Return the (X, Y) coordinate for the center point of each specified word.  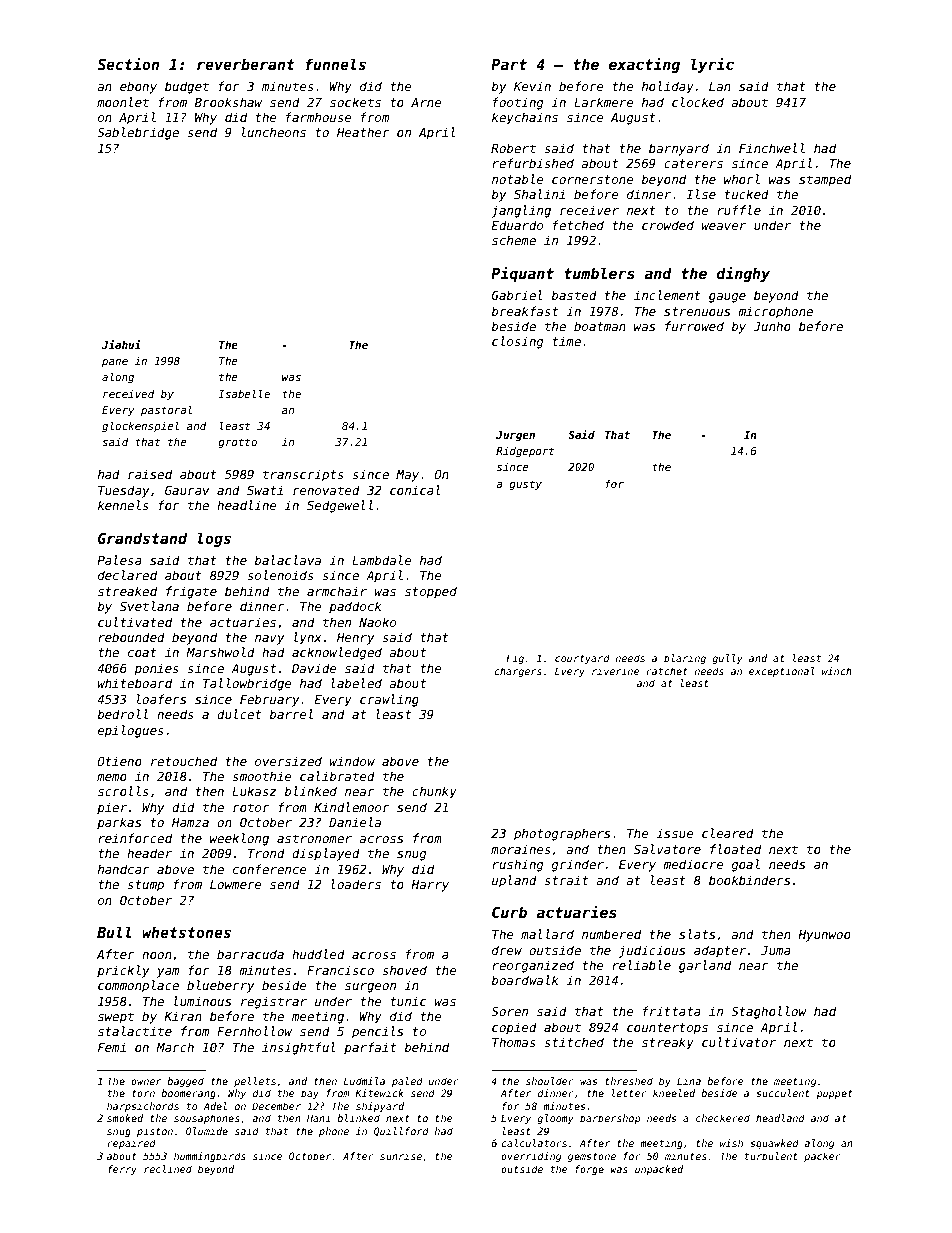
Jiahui (121, 344)
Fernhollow (254, 1031)
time (566, 341)
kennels (123, 505)
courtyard (582, 659)
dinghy (743, 274)
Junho (772, 326)
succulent (783, 1093)
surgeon (370, 988)
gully (727, 659)
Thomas (514, 1042)
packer (822, 1157)
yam (168, 973)
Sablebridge (138, 133)
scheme (514, 240)
